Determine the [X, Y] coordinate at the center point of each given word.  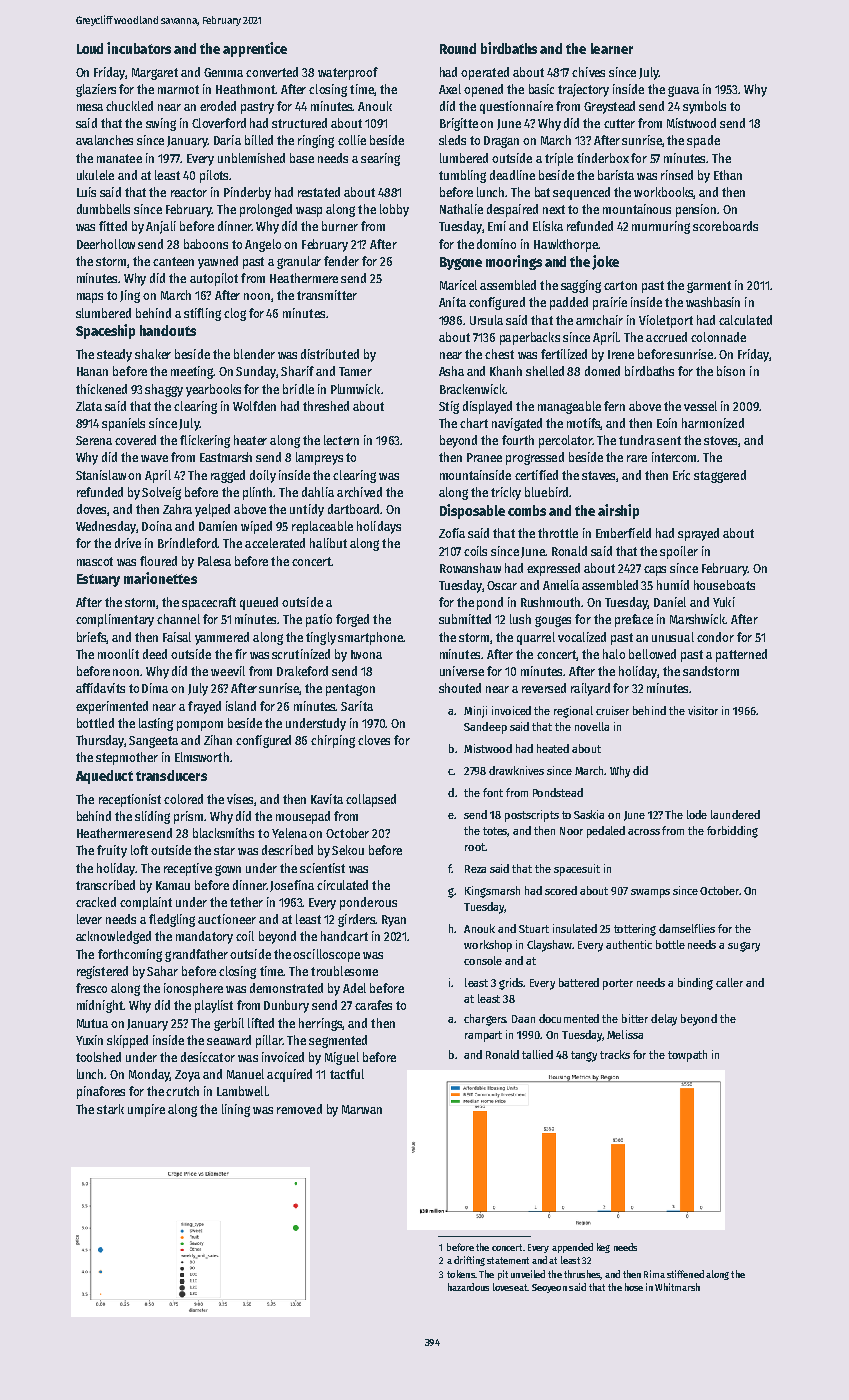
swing [161, 124]
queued [259, 603]
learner [612, 48]
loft [139, 850]
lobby [394, 210]
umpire [146, 1110]
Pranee [484, 457]
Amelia [561, 585]
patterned [741, 655]
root [475, 847]
